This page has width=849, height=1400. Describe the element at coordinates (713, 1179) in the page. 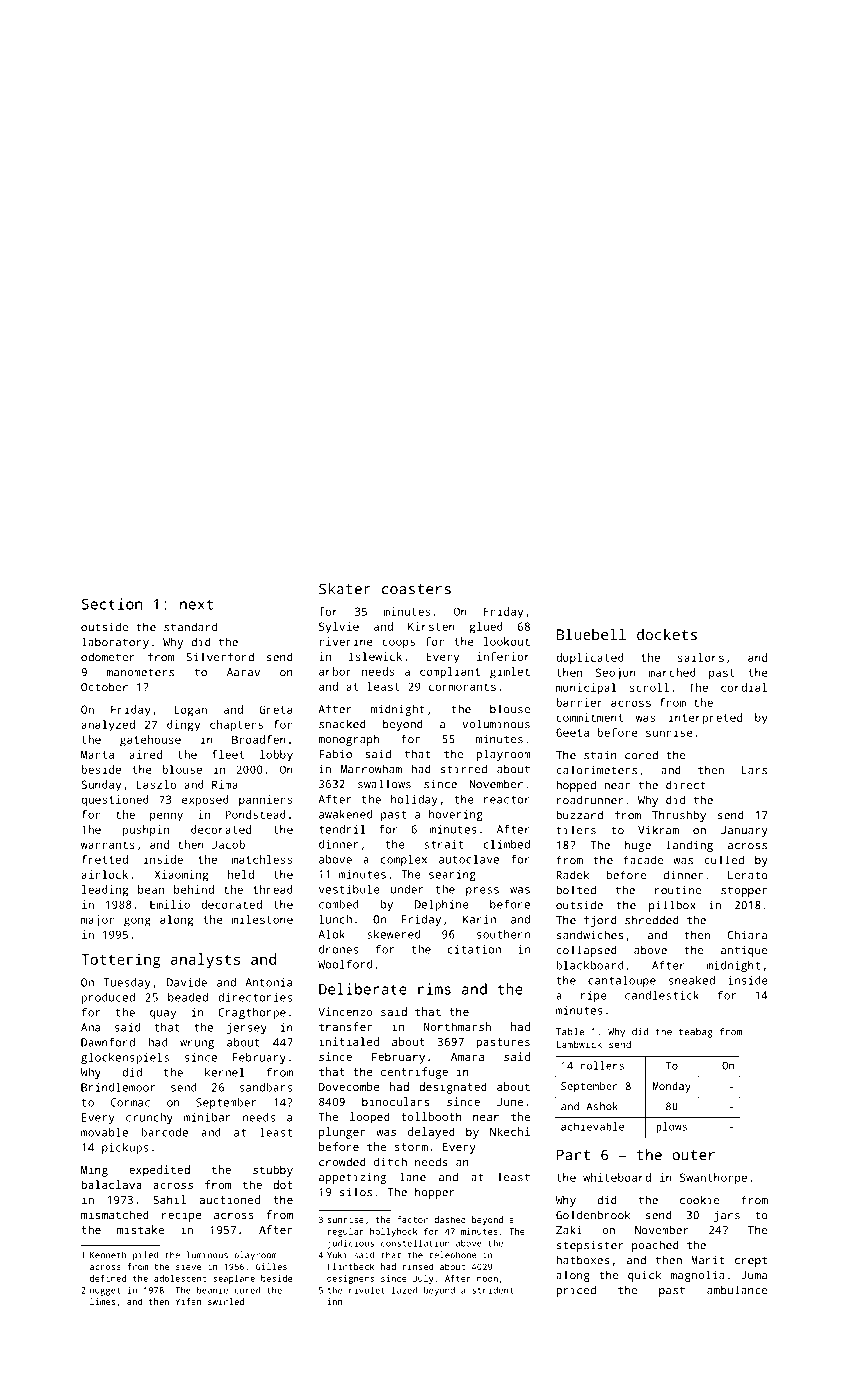

I see `Swanthorpe` at that location.
